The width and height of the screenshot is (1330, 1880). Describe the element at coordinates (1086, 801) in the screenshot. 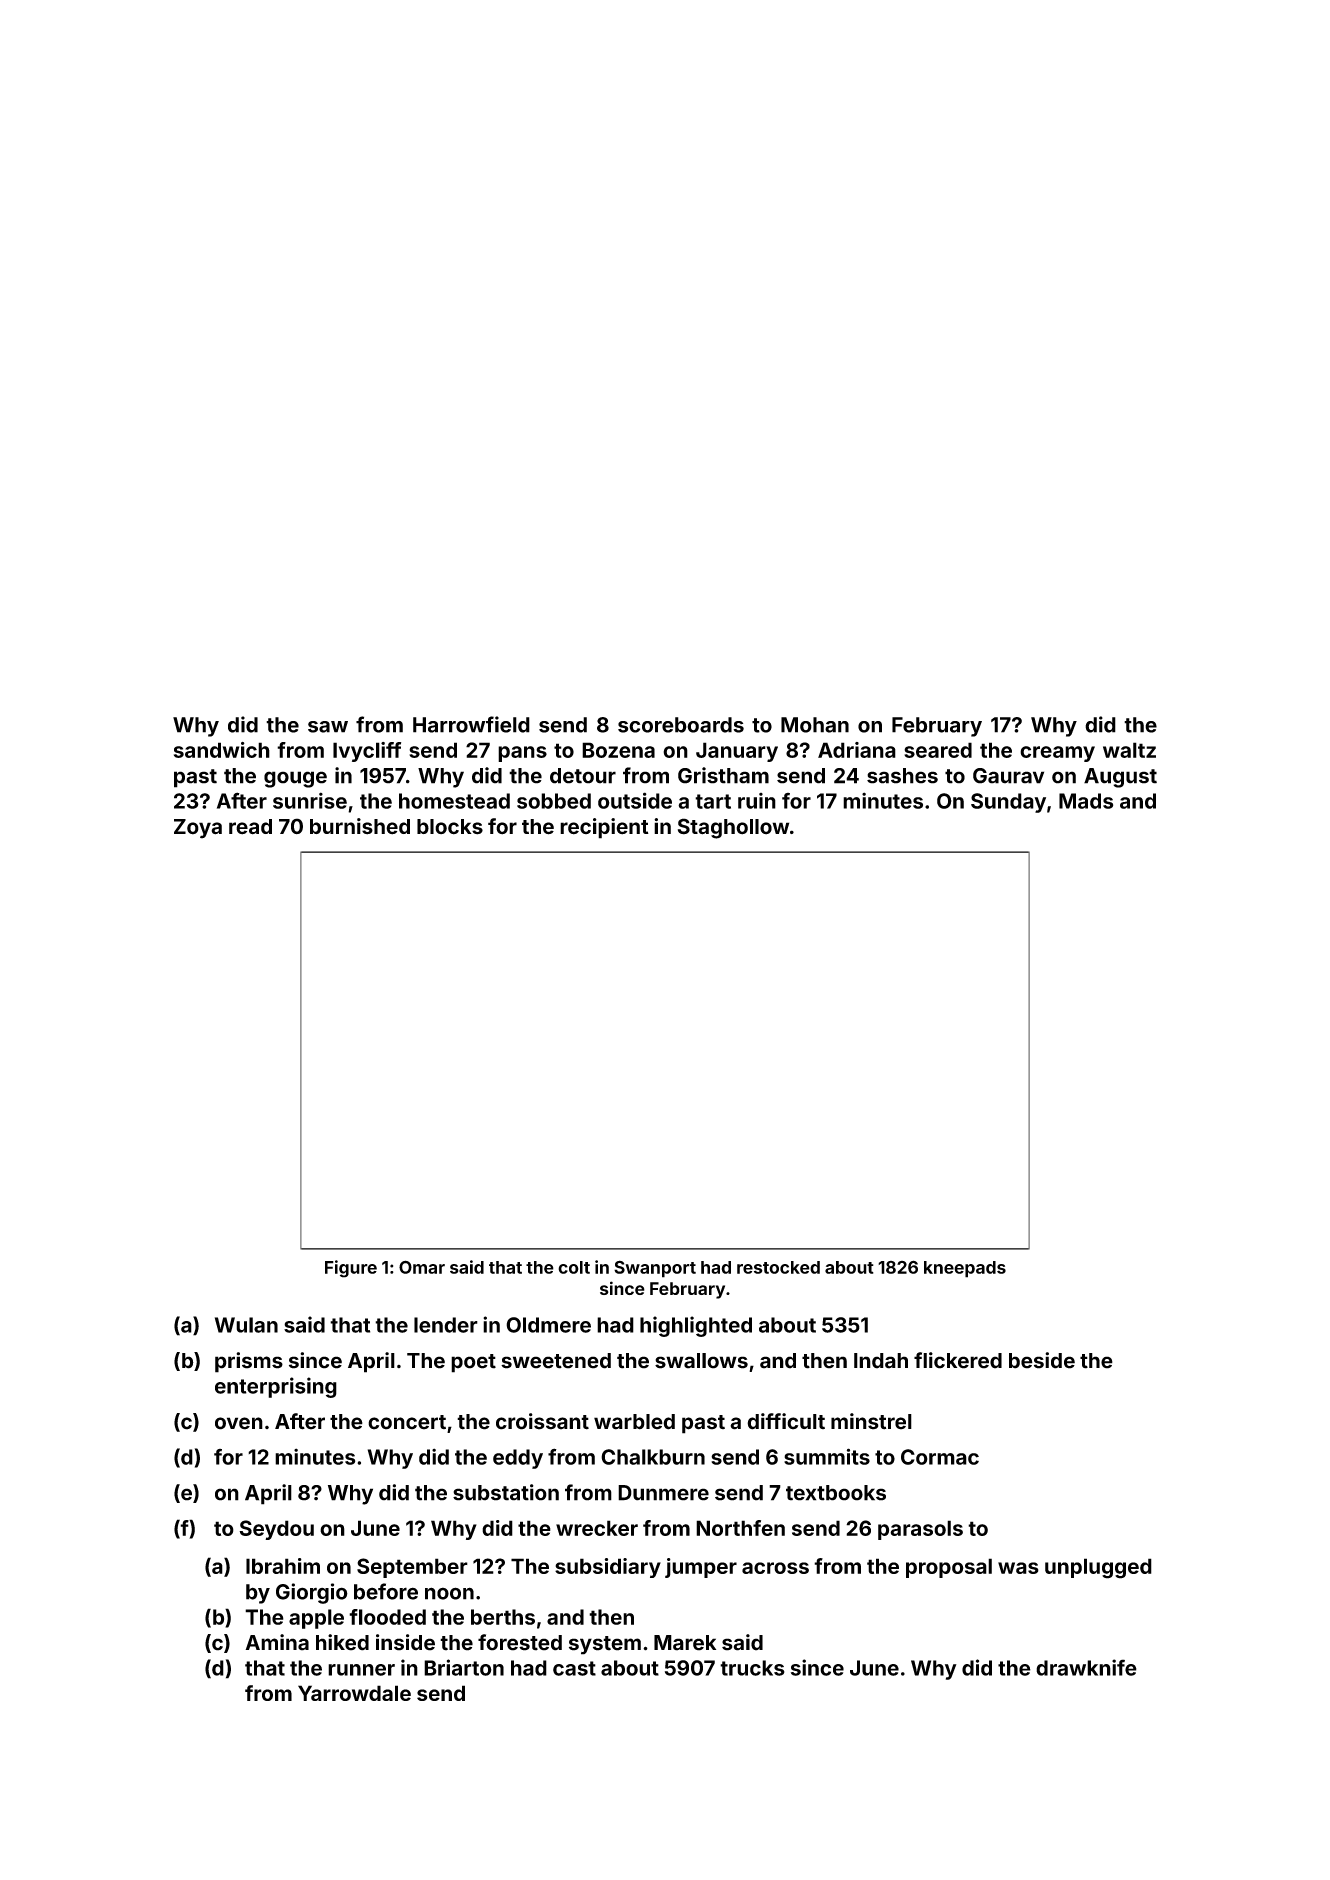

I see `Mads` at that location.
